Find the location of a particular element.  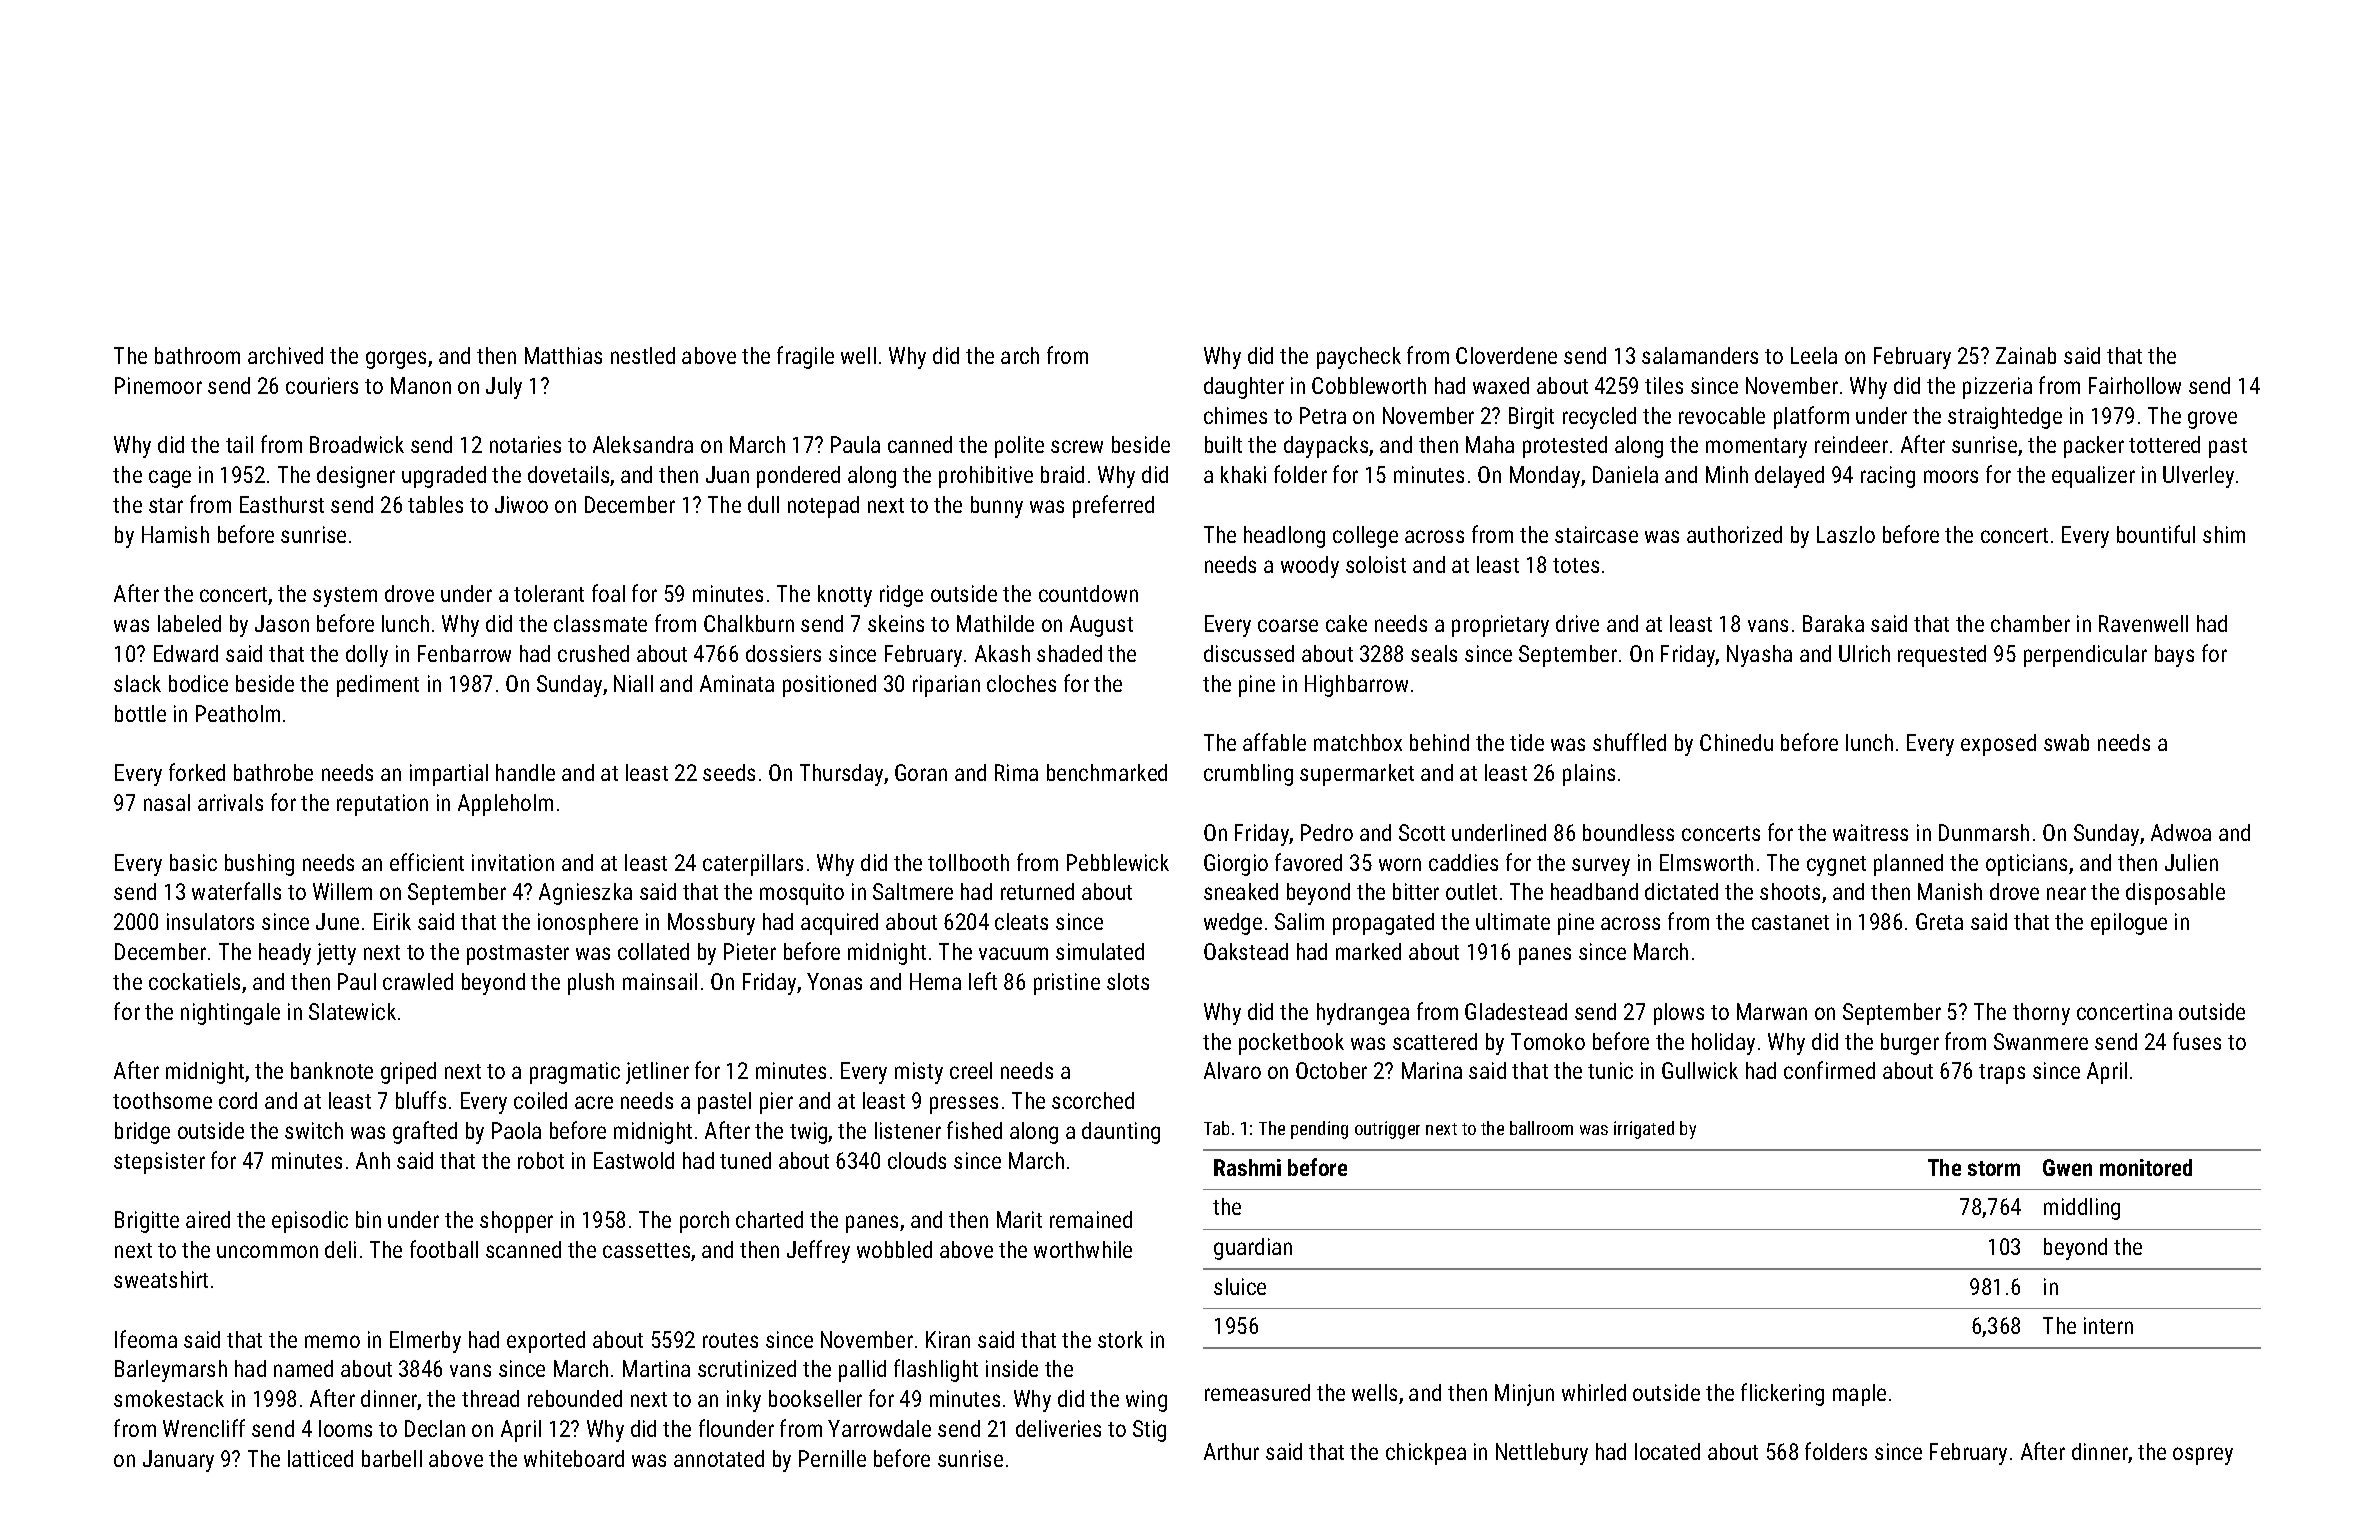

epilogue is located at coordinates (2129, 924).
